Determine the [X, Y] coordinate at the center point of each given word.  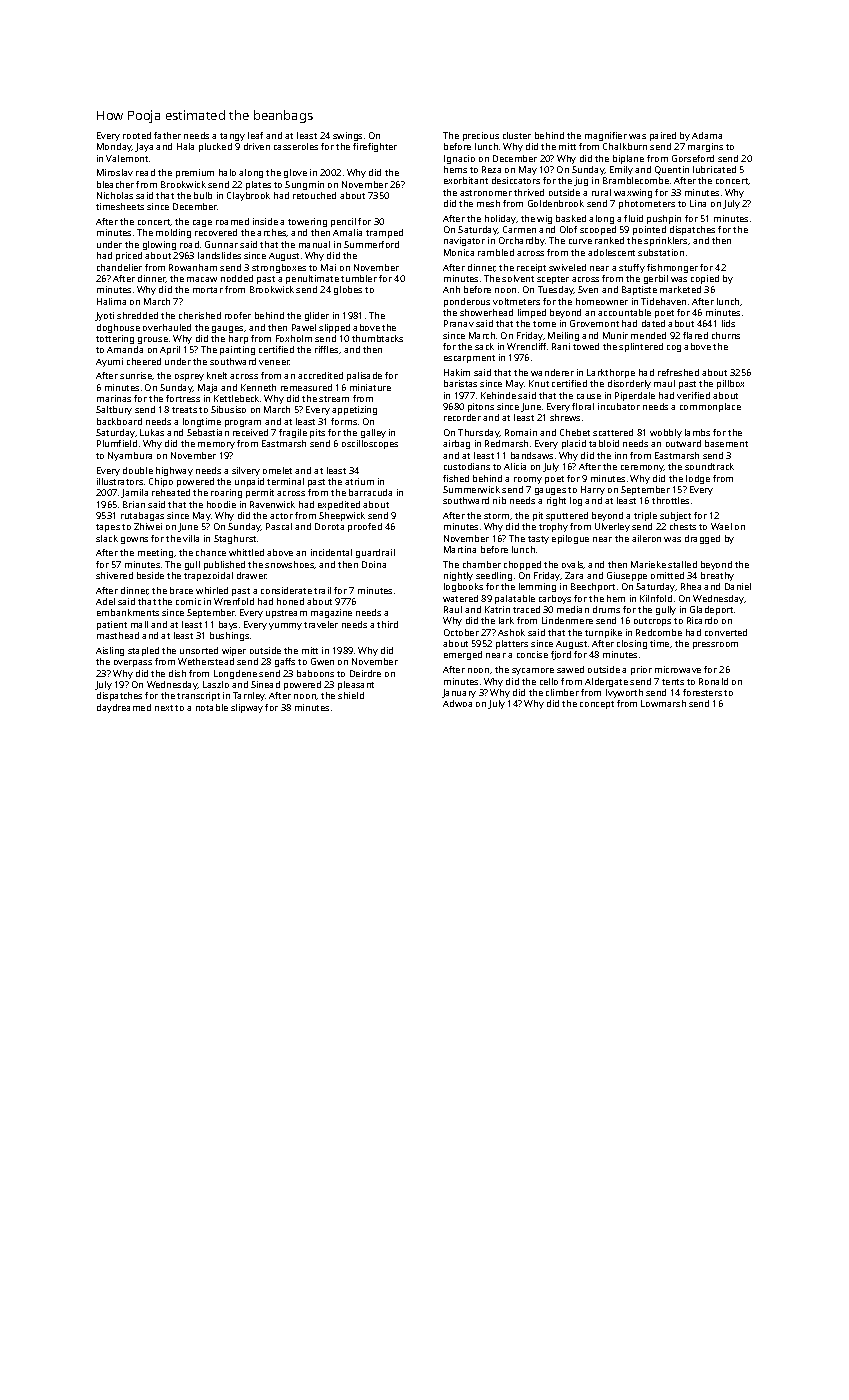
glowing [159, 245]
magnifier [606, 136]
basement [726, 443]
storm [496, 516]
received [250, 432]
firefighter [375, 147]
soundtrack [709, 466]
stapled [143, 651]
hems [455, 169]
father [167, 135]
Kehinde [498, 395]
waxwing [633, 193]
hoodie [221, 504]
